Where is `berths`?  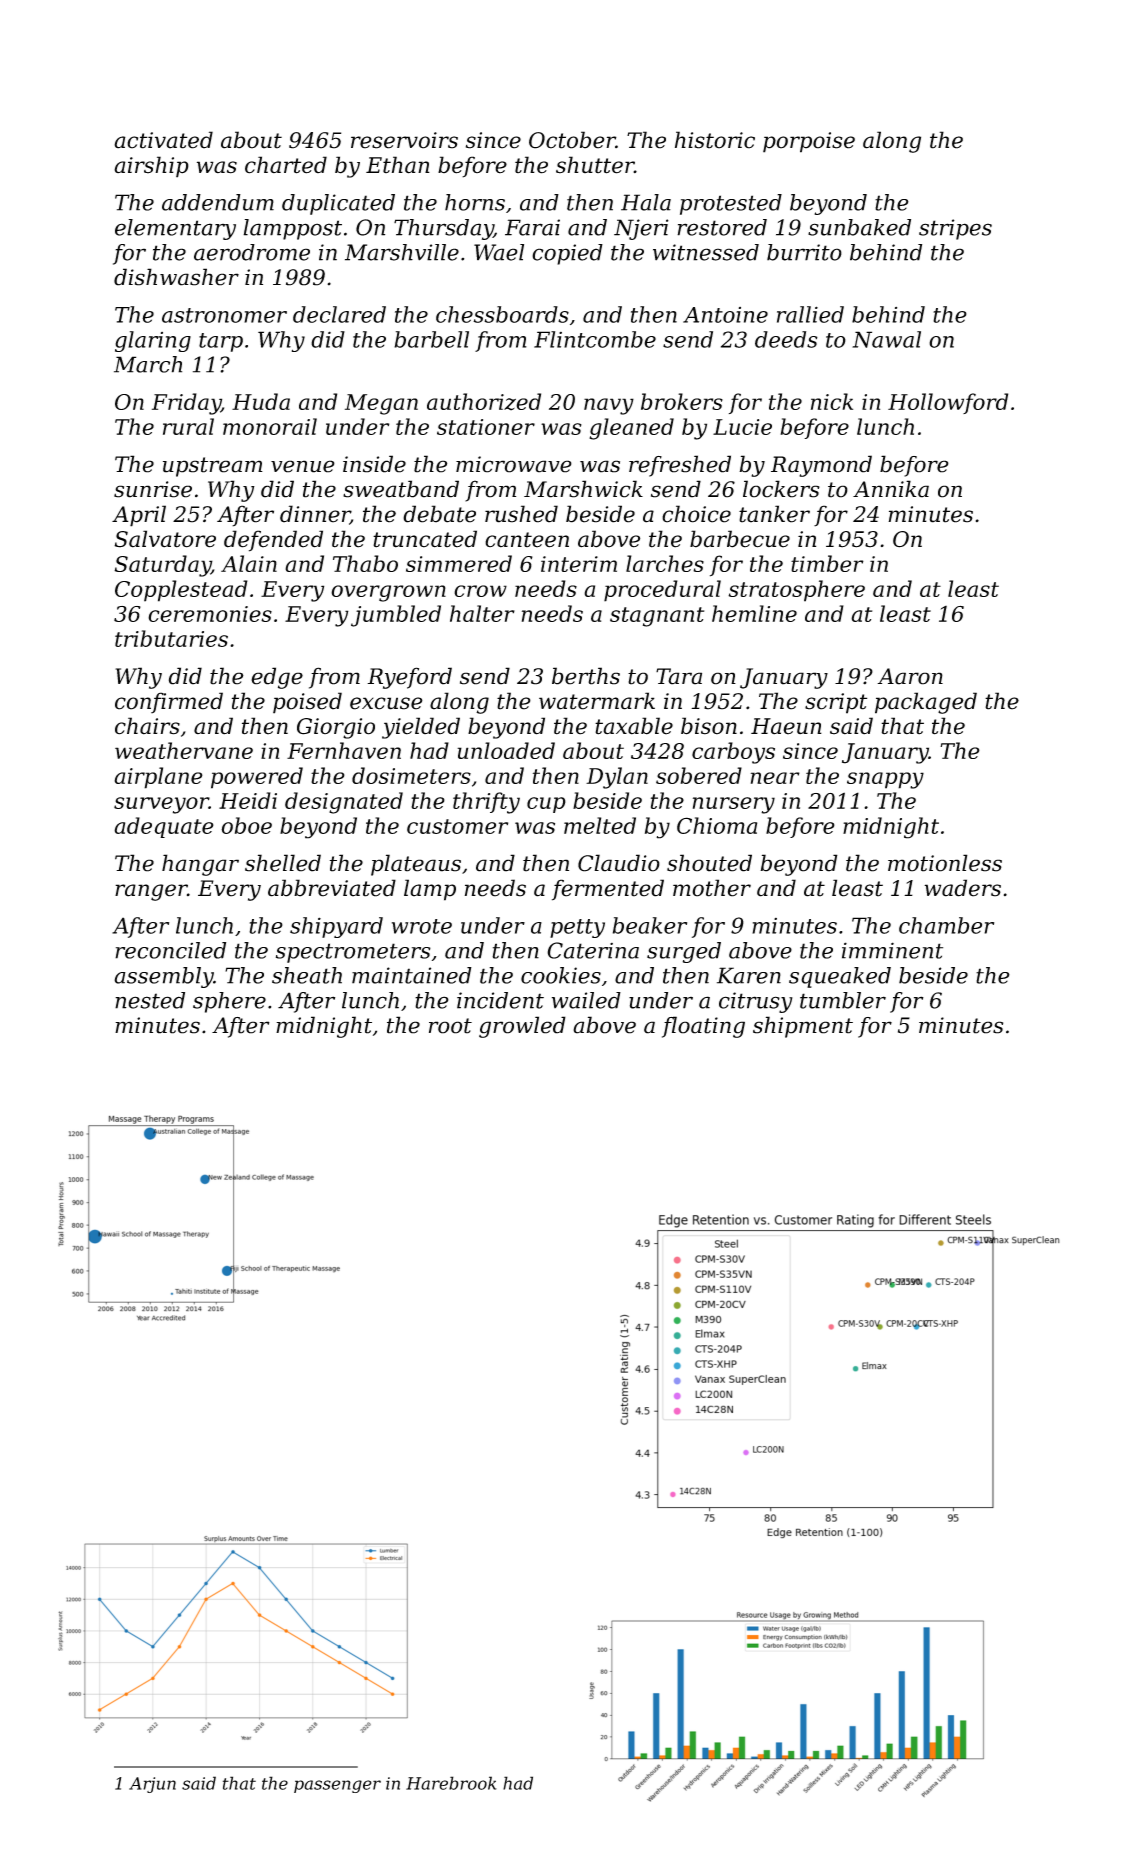 berths is located at coordinates (586, 676).
